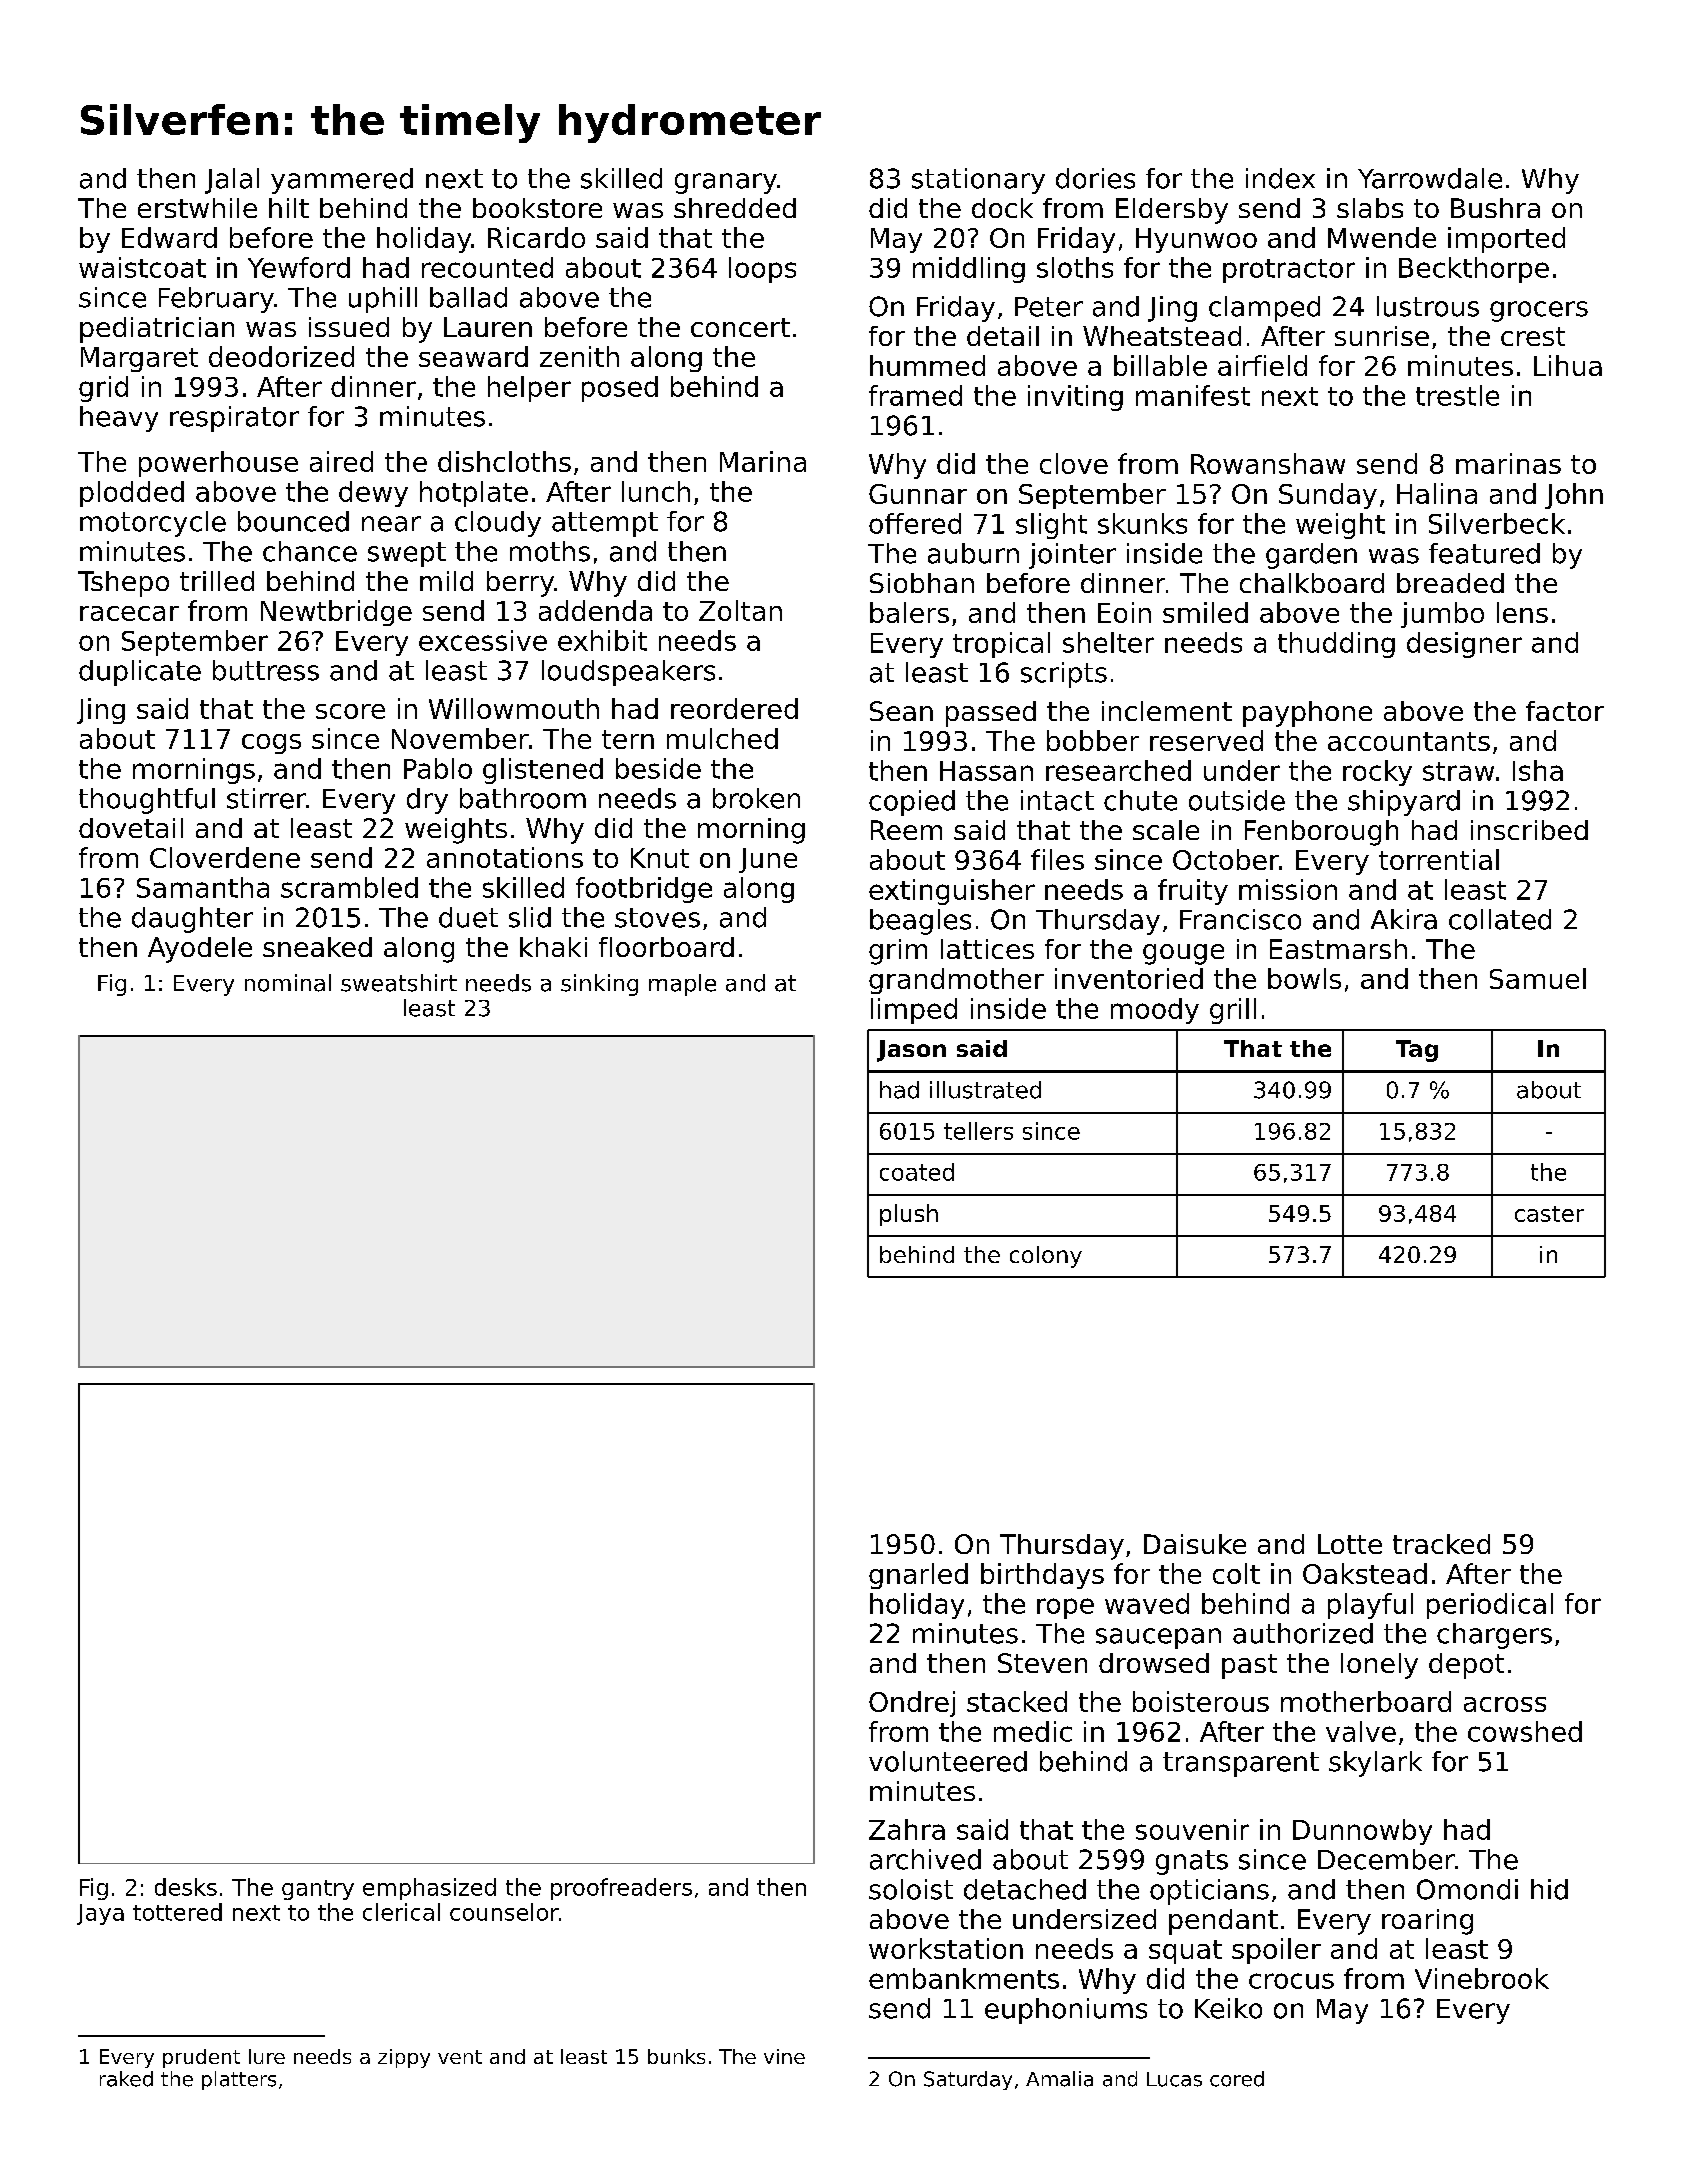  What do you see at coordinates (126, 2079) in the image?
I see `raked` at bounding box center [126, 2079].
